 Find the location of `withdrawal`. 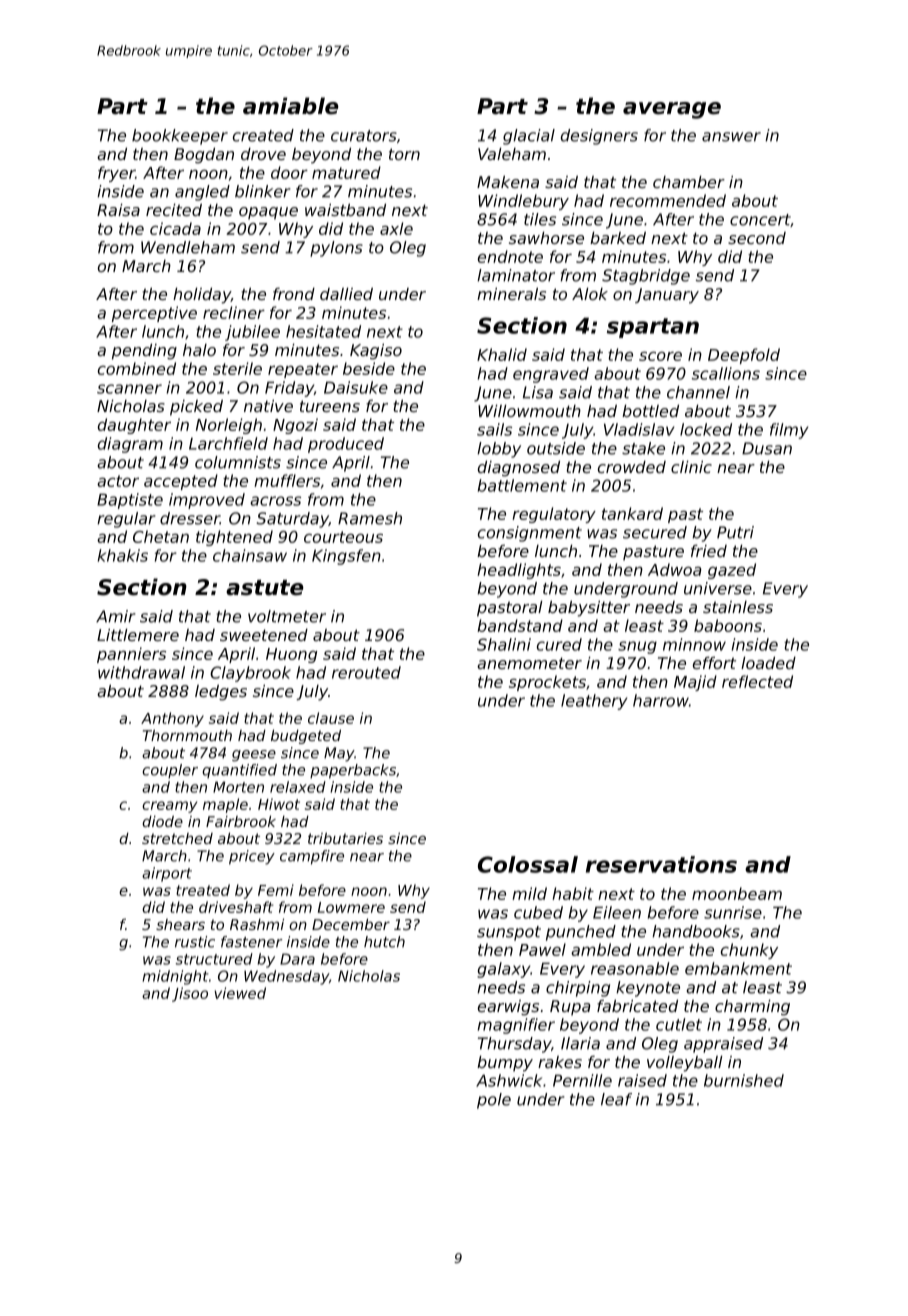

withdrawal is located at coordinates (141, 672).
